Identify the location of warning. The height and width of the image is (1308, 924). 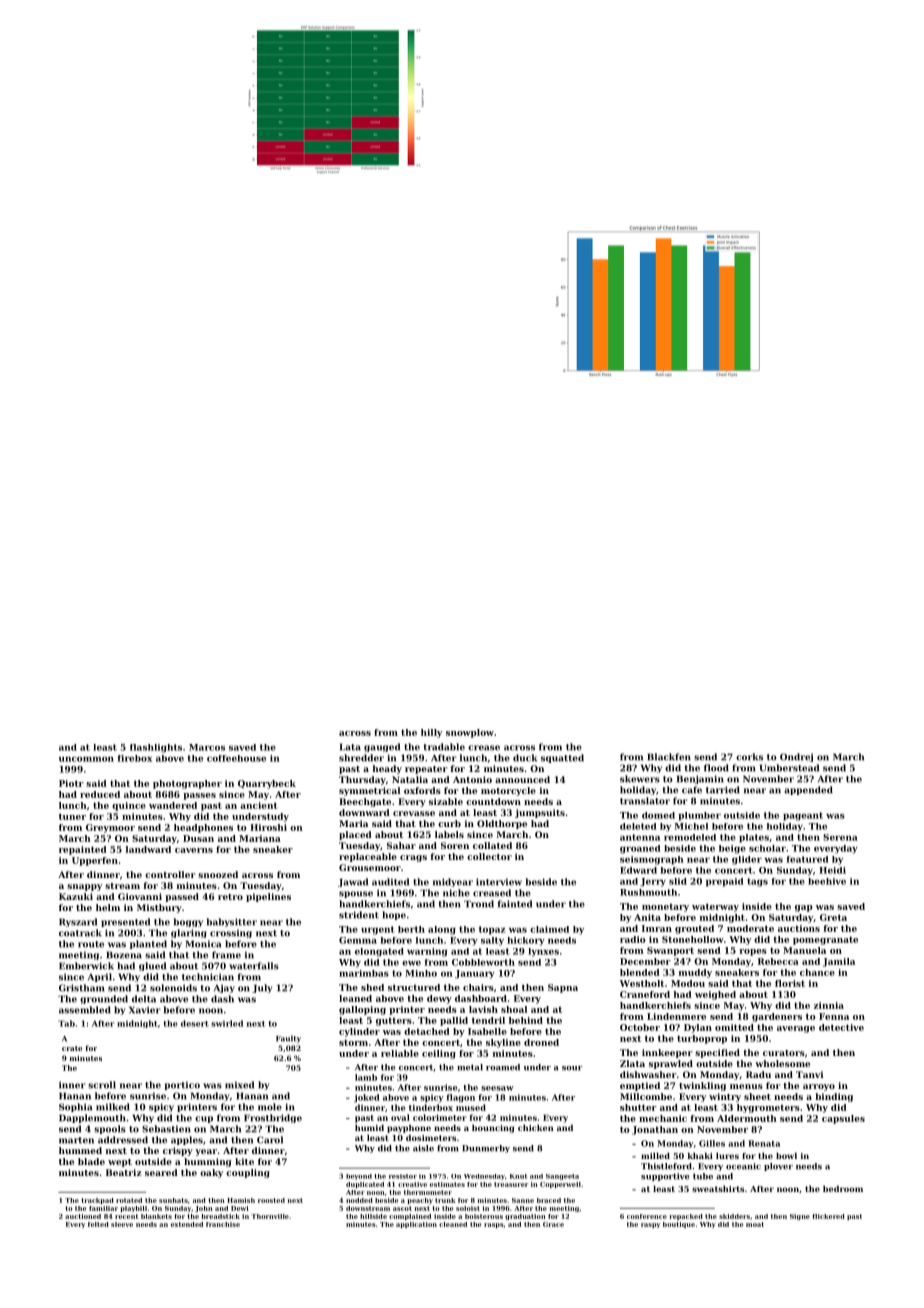
(427, 952).
